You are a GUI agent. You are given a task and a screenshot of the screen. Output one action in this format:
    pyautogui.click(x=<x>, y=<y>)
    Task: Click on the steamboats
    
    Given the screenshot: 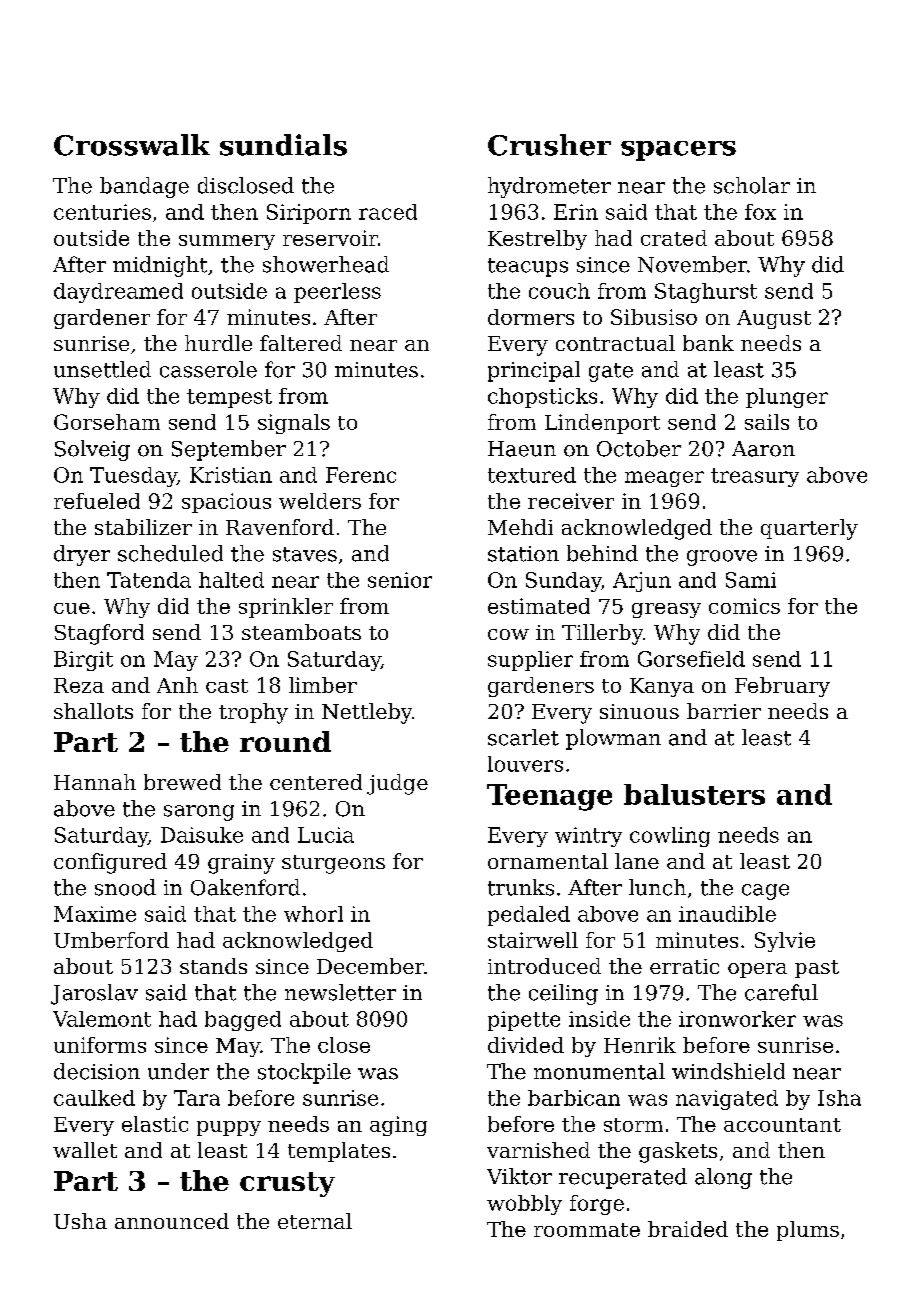 What is the action you would take?
    pyautogui.click(x=301, y=632)
